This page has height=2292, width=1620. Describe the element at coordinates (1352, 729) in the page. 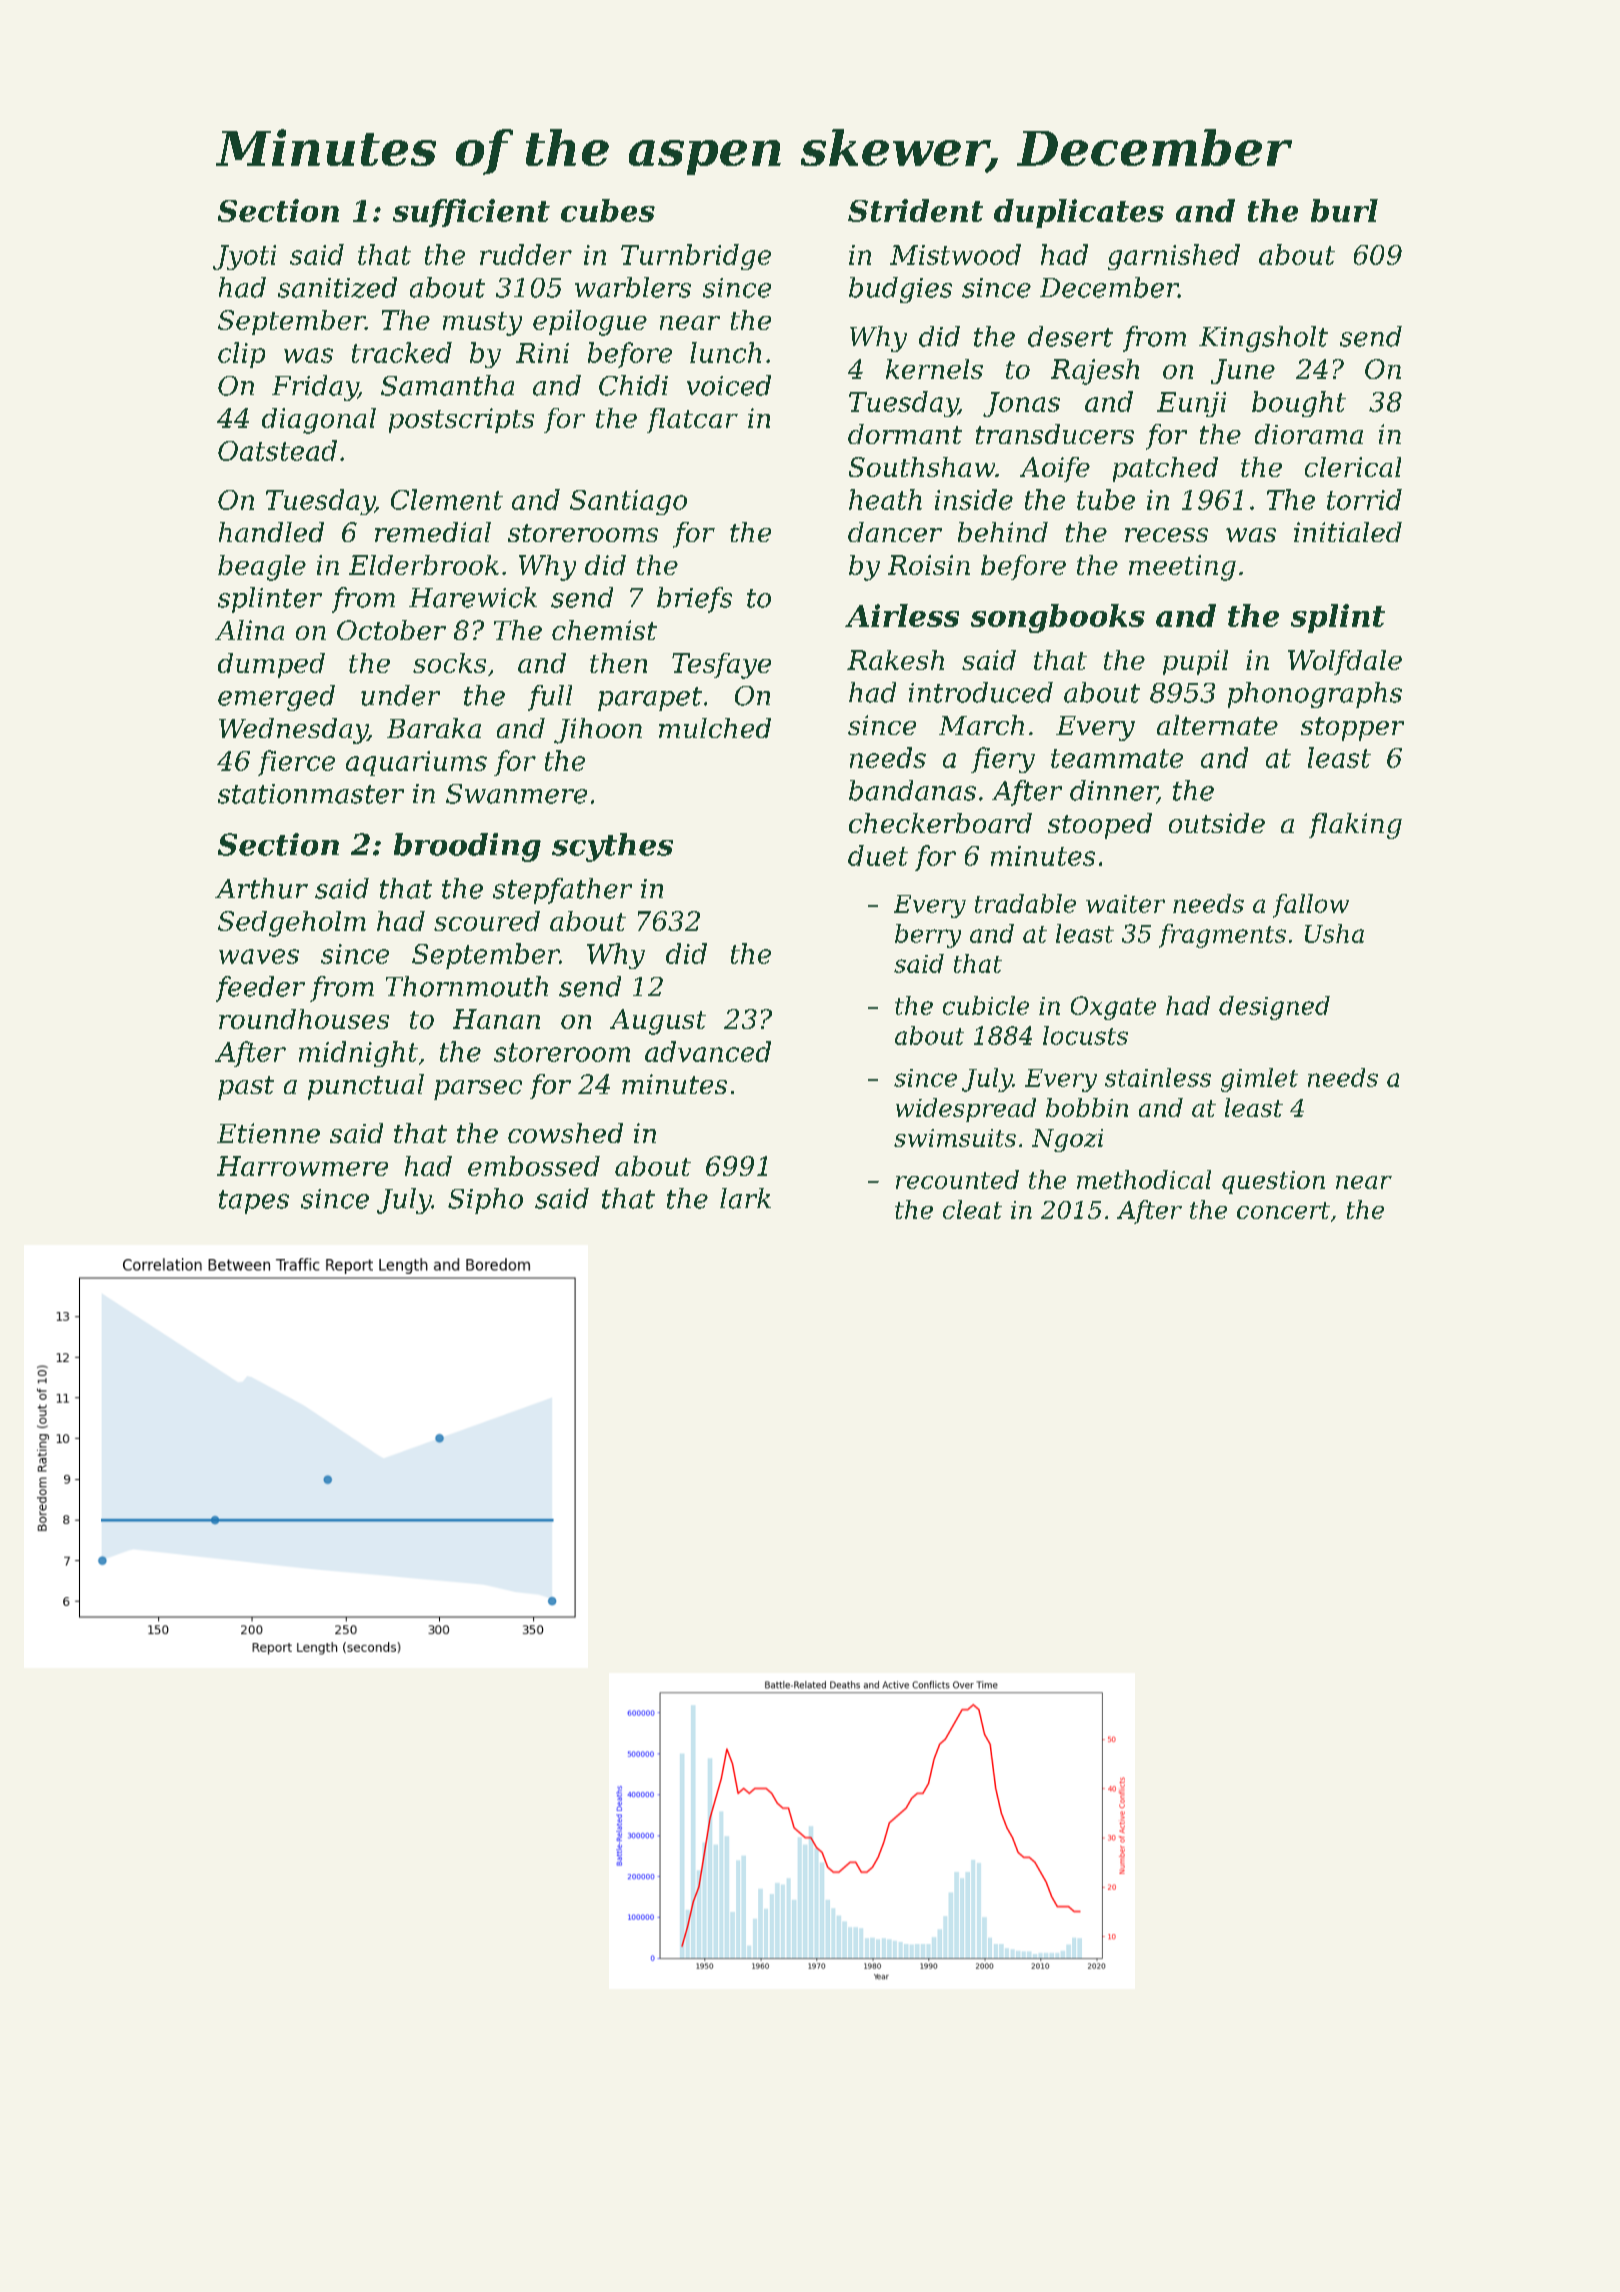

I see `stopper` at that location.
